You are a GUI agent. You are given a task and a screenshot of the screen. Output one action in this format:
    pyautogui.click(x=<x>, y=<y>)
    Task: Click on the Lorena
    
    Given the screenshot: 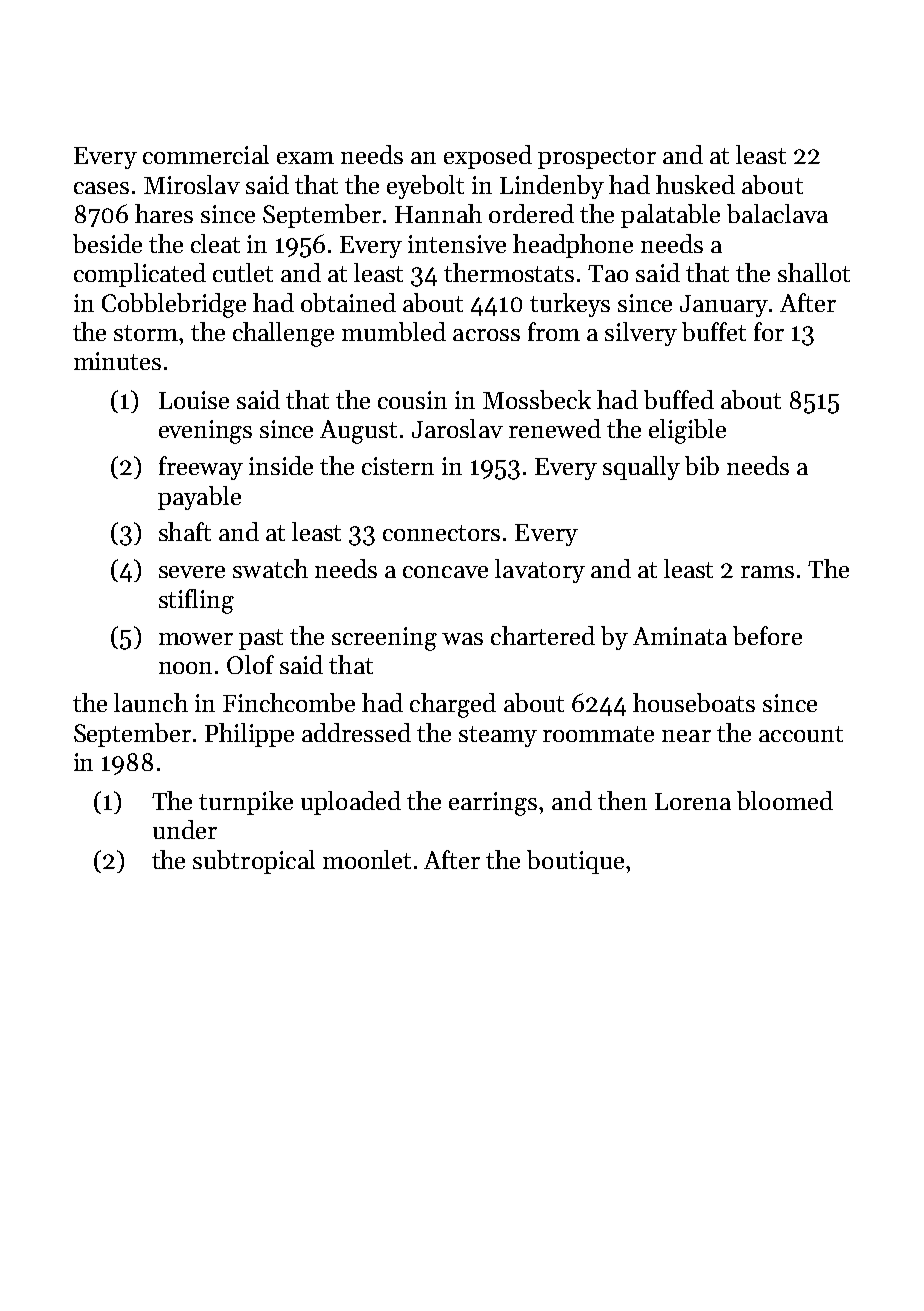 What is the action you would take?
    pyautogui.click(x=693, y=801)
